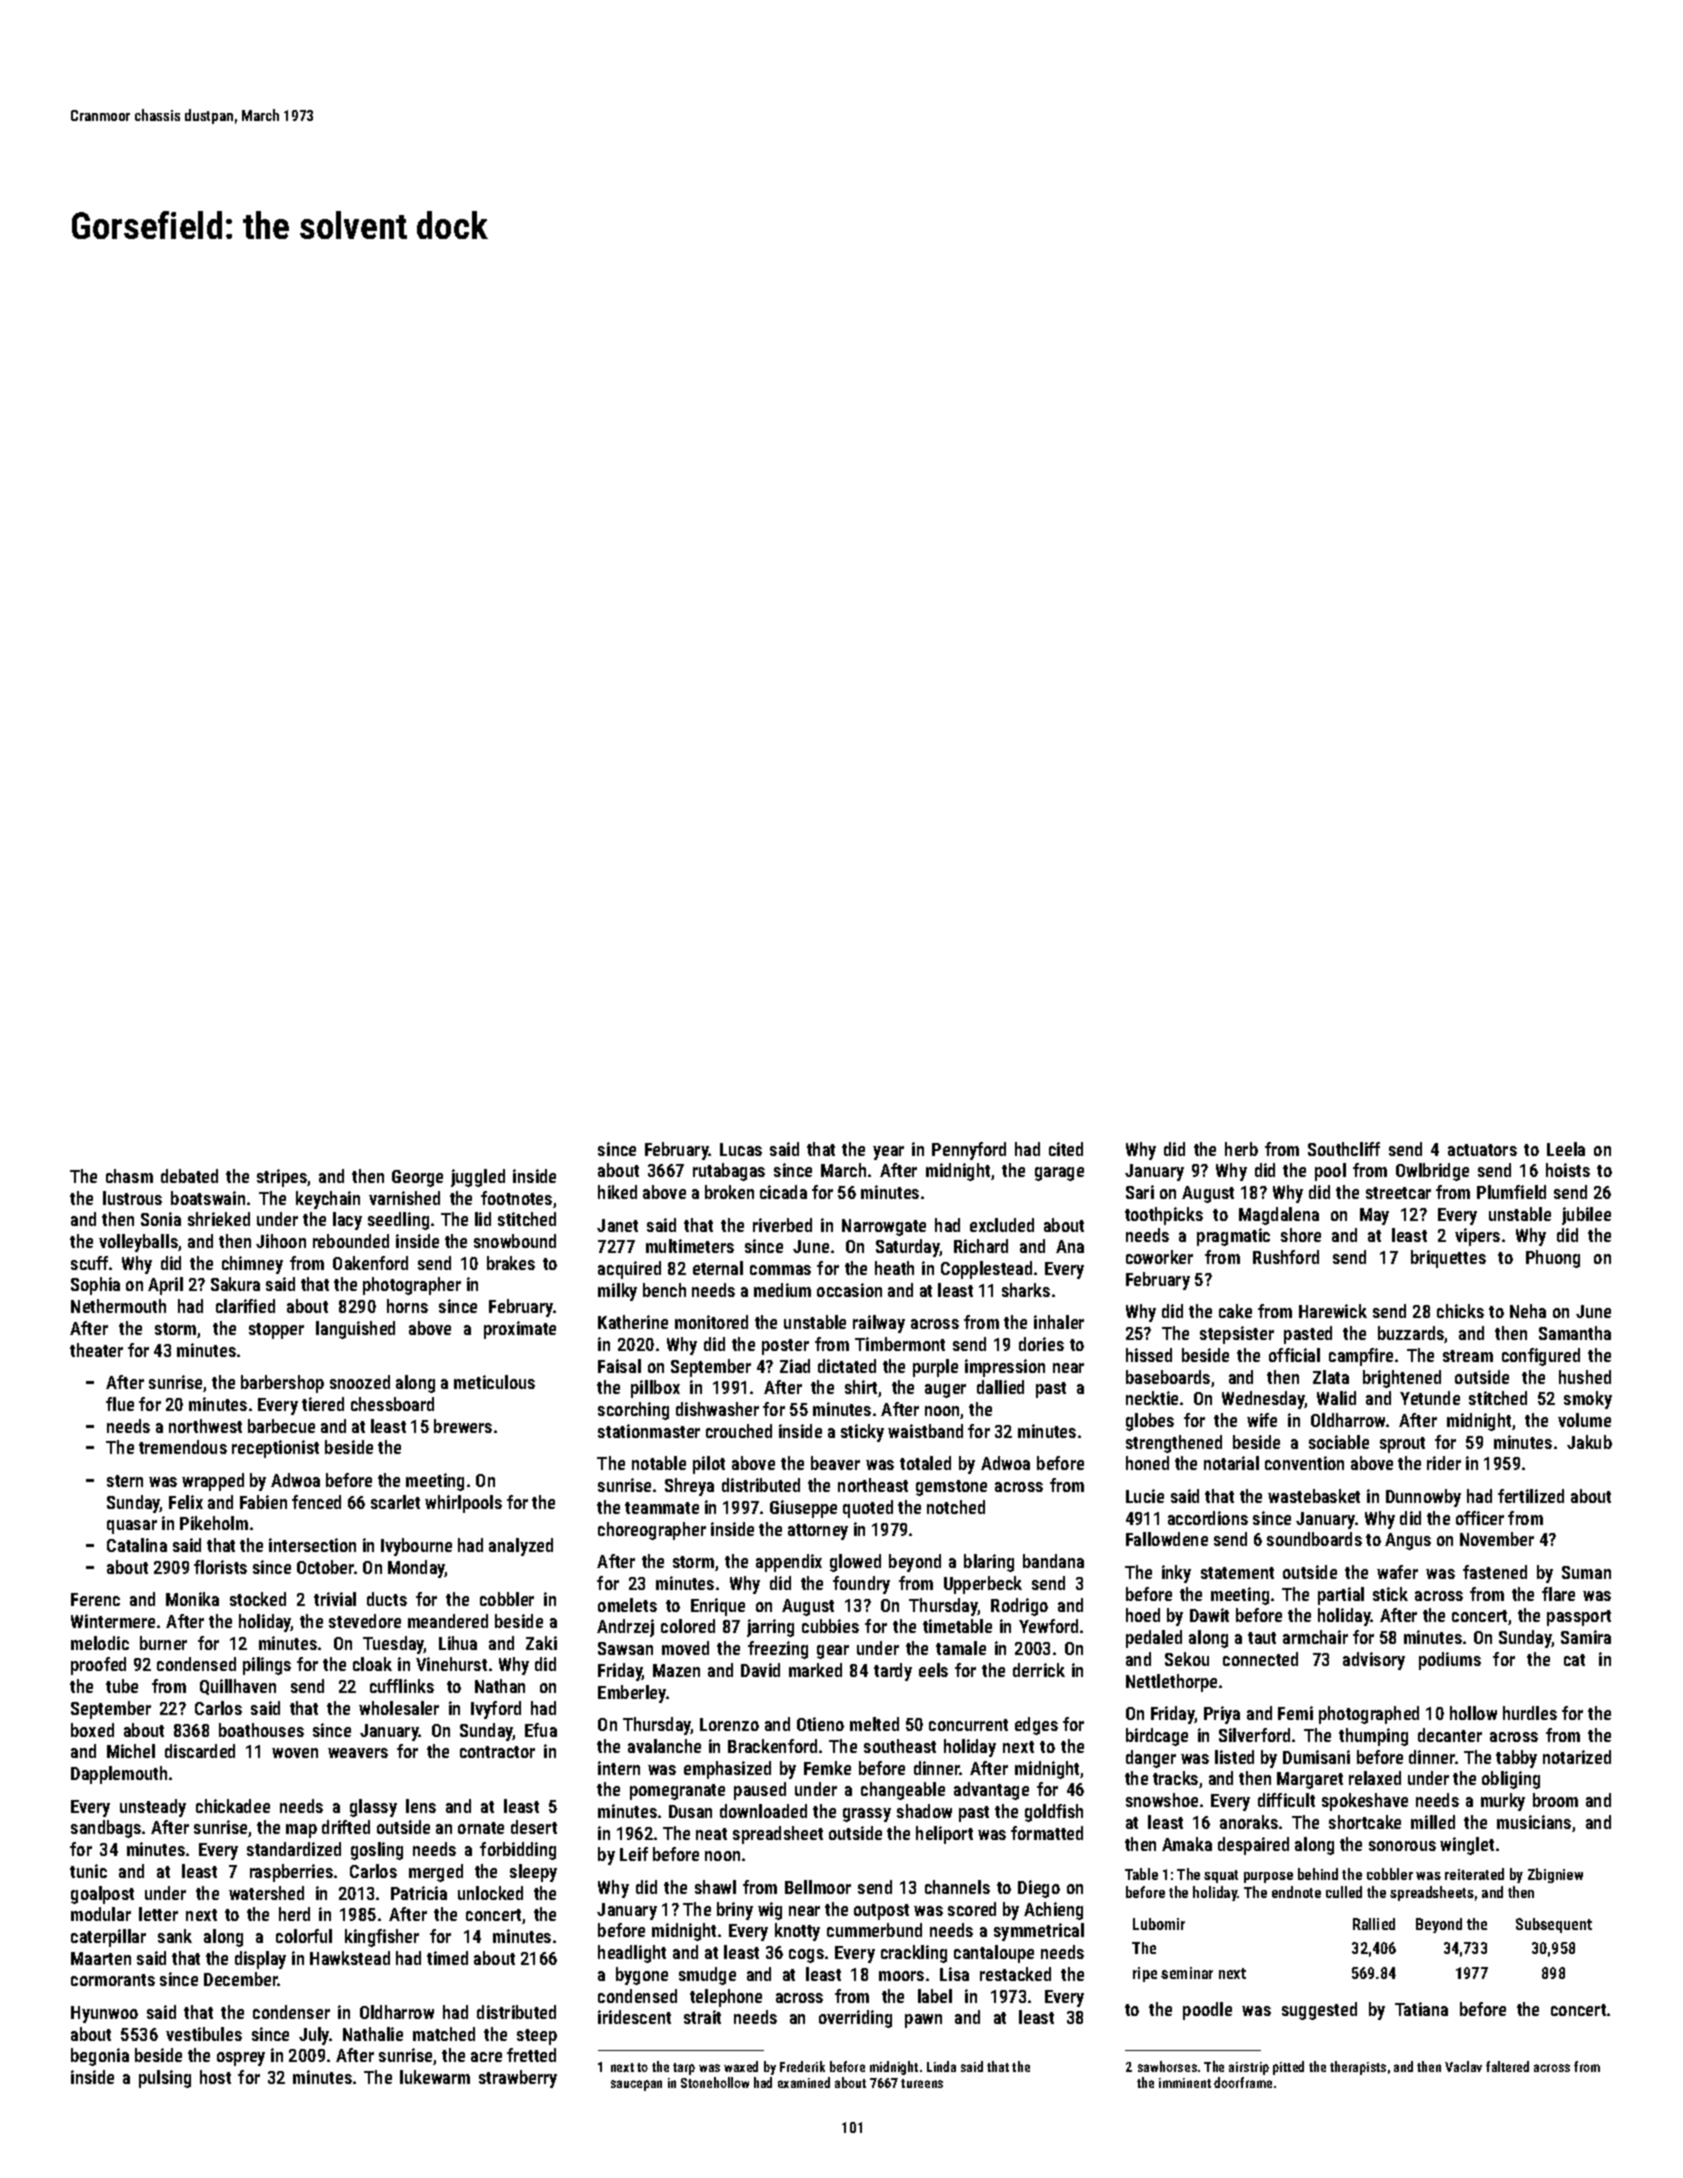  I want to click on dallied, so click(1000, 1387).
